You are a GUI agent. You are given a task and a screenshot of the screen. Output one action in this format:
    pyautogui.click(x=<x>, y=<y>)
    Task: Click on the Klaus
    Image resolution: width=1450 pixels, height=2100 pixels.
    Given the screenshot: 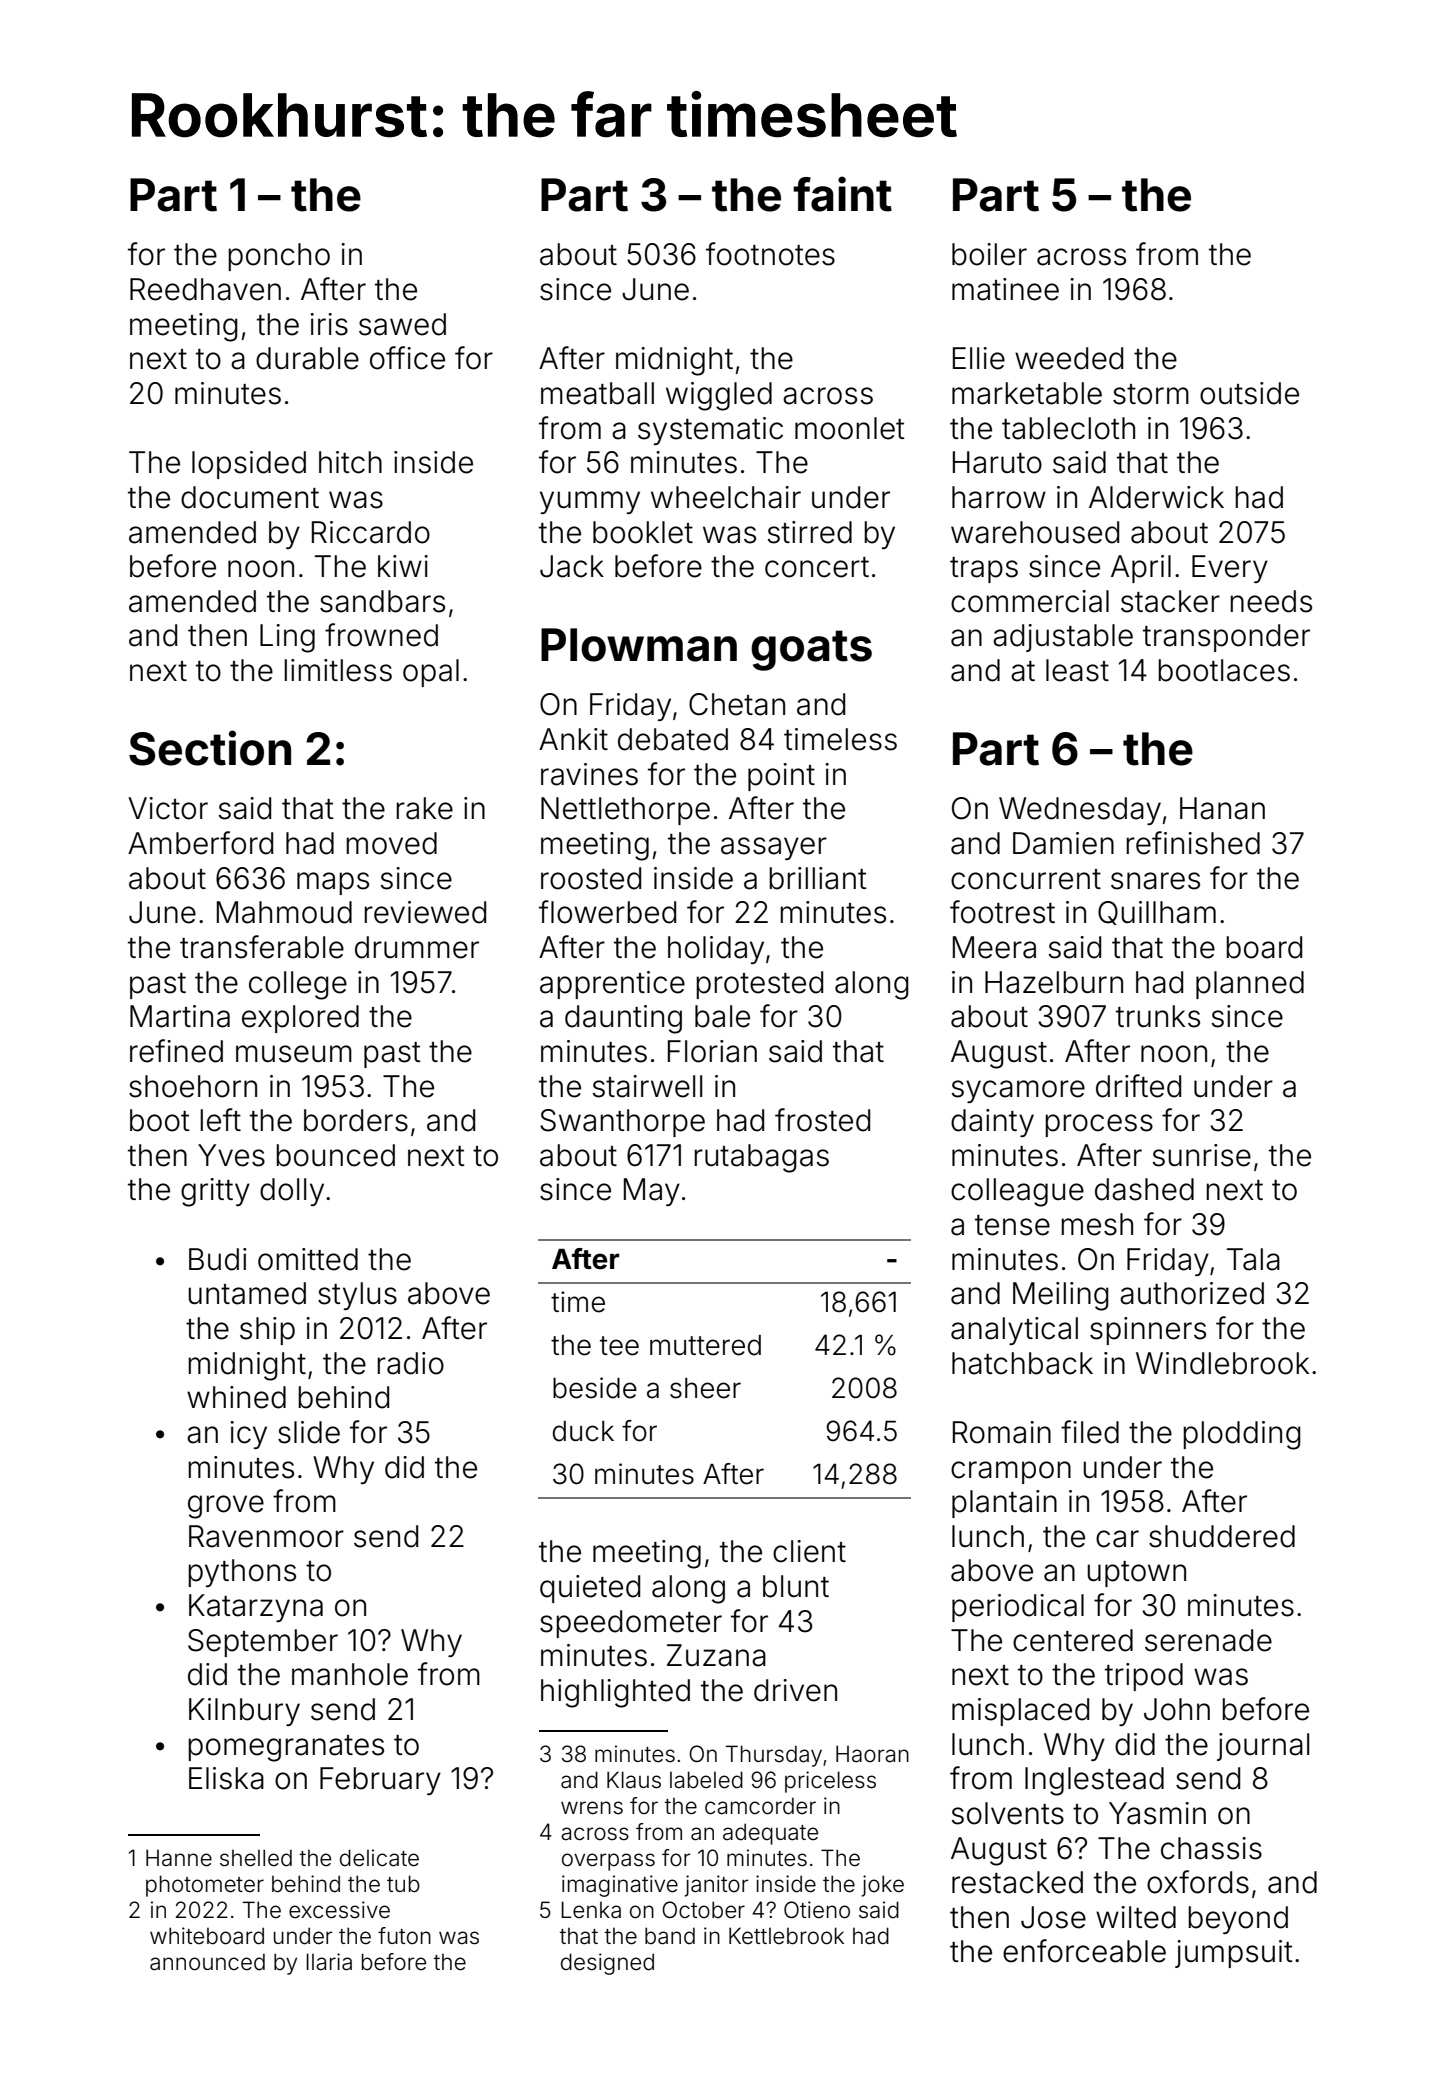 What is the action you would take?
    pyautogui.click(x=634, y=1780)
